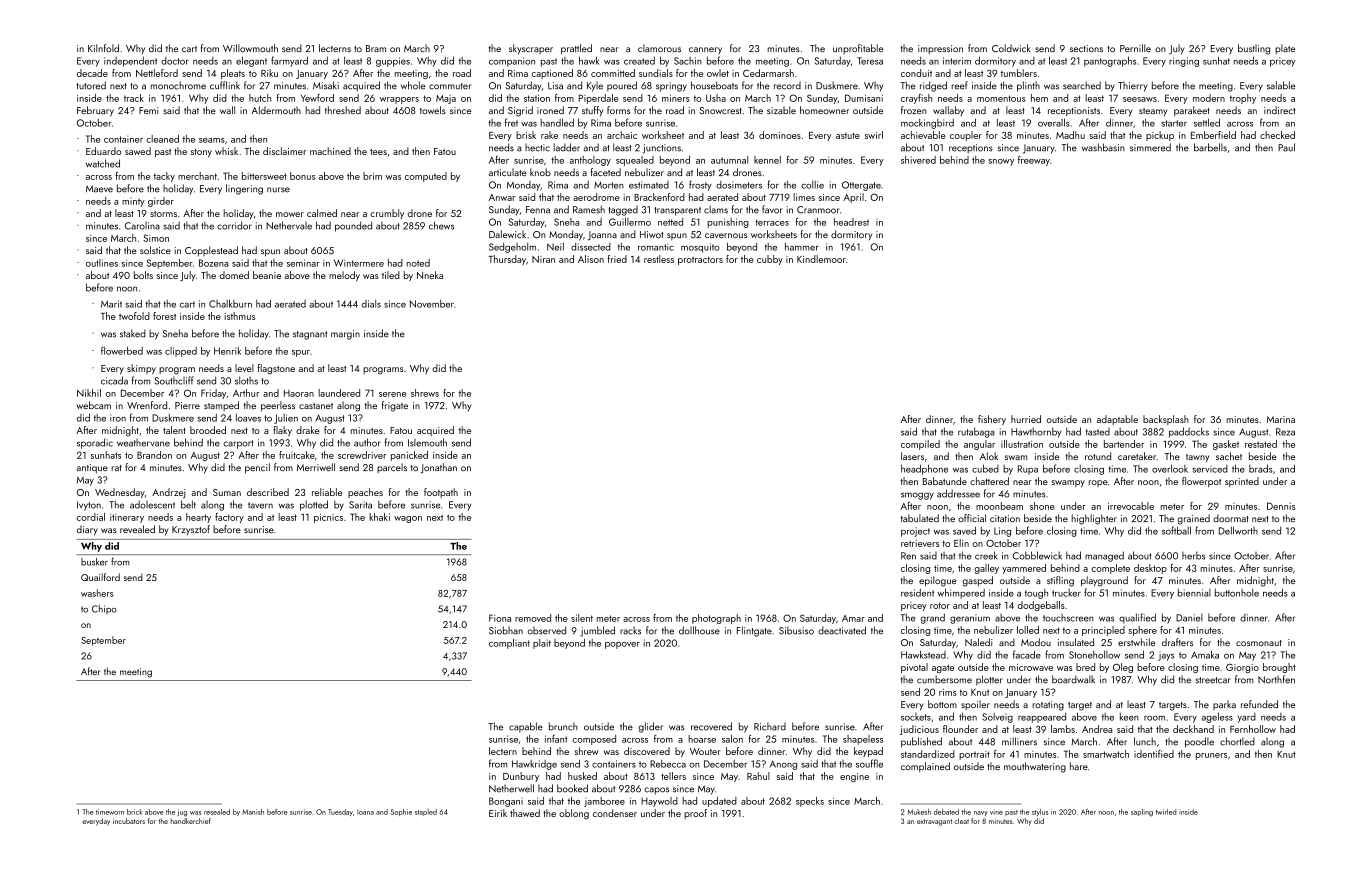 This screenshot has width=1372, height=887. What do you see at coordinates (408, 519) in the screenshot?
I see `wagon` at bounding box center [408, 519].
